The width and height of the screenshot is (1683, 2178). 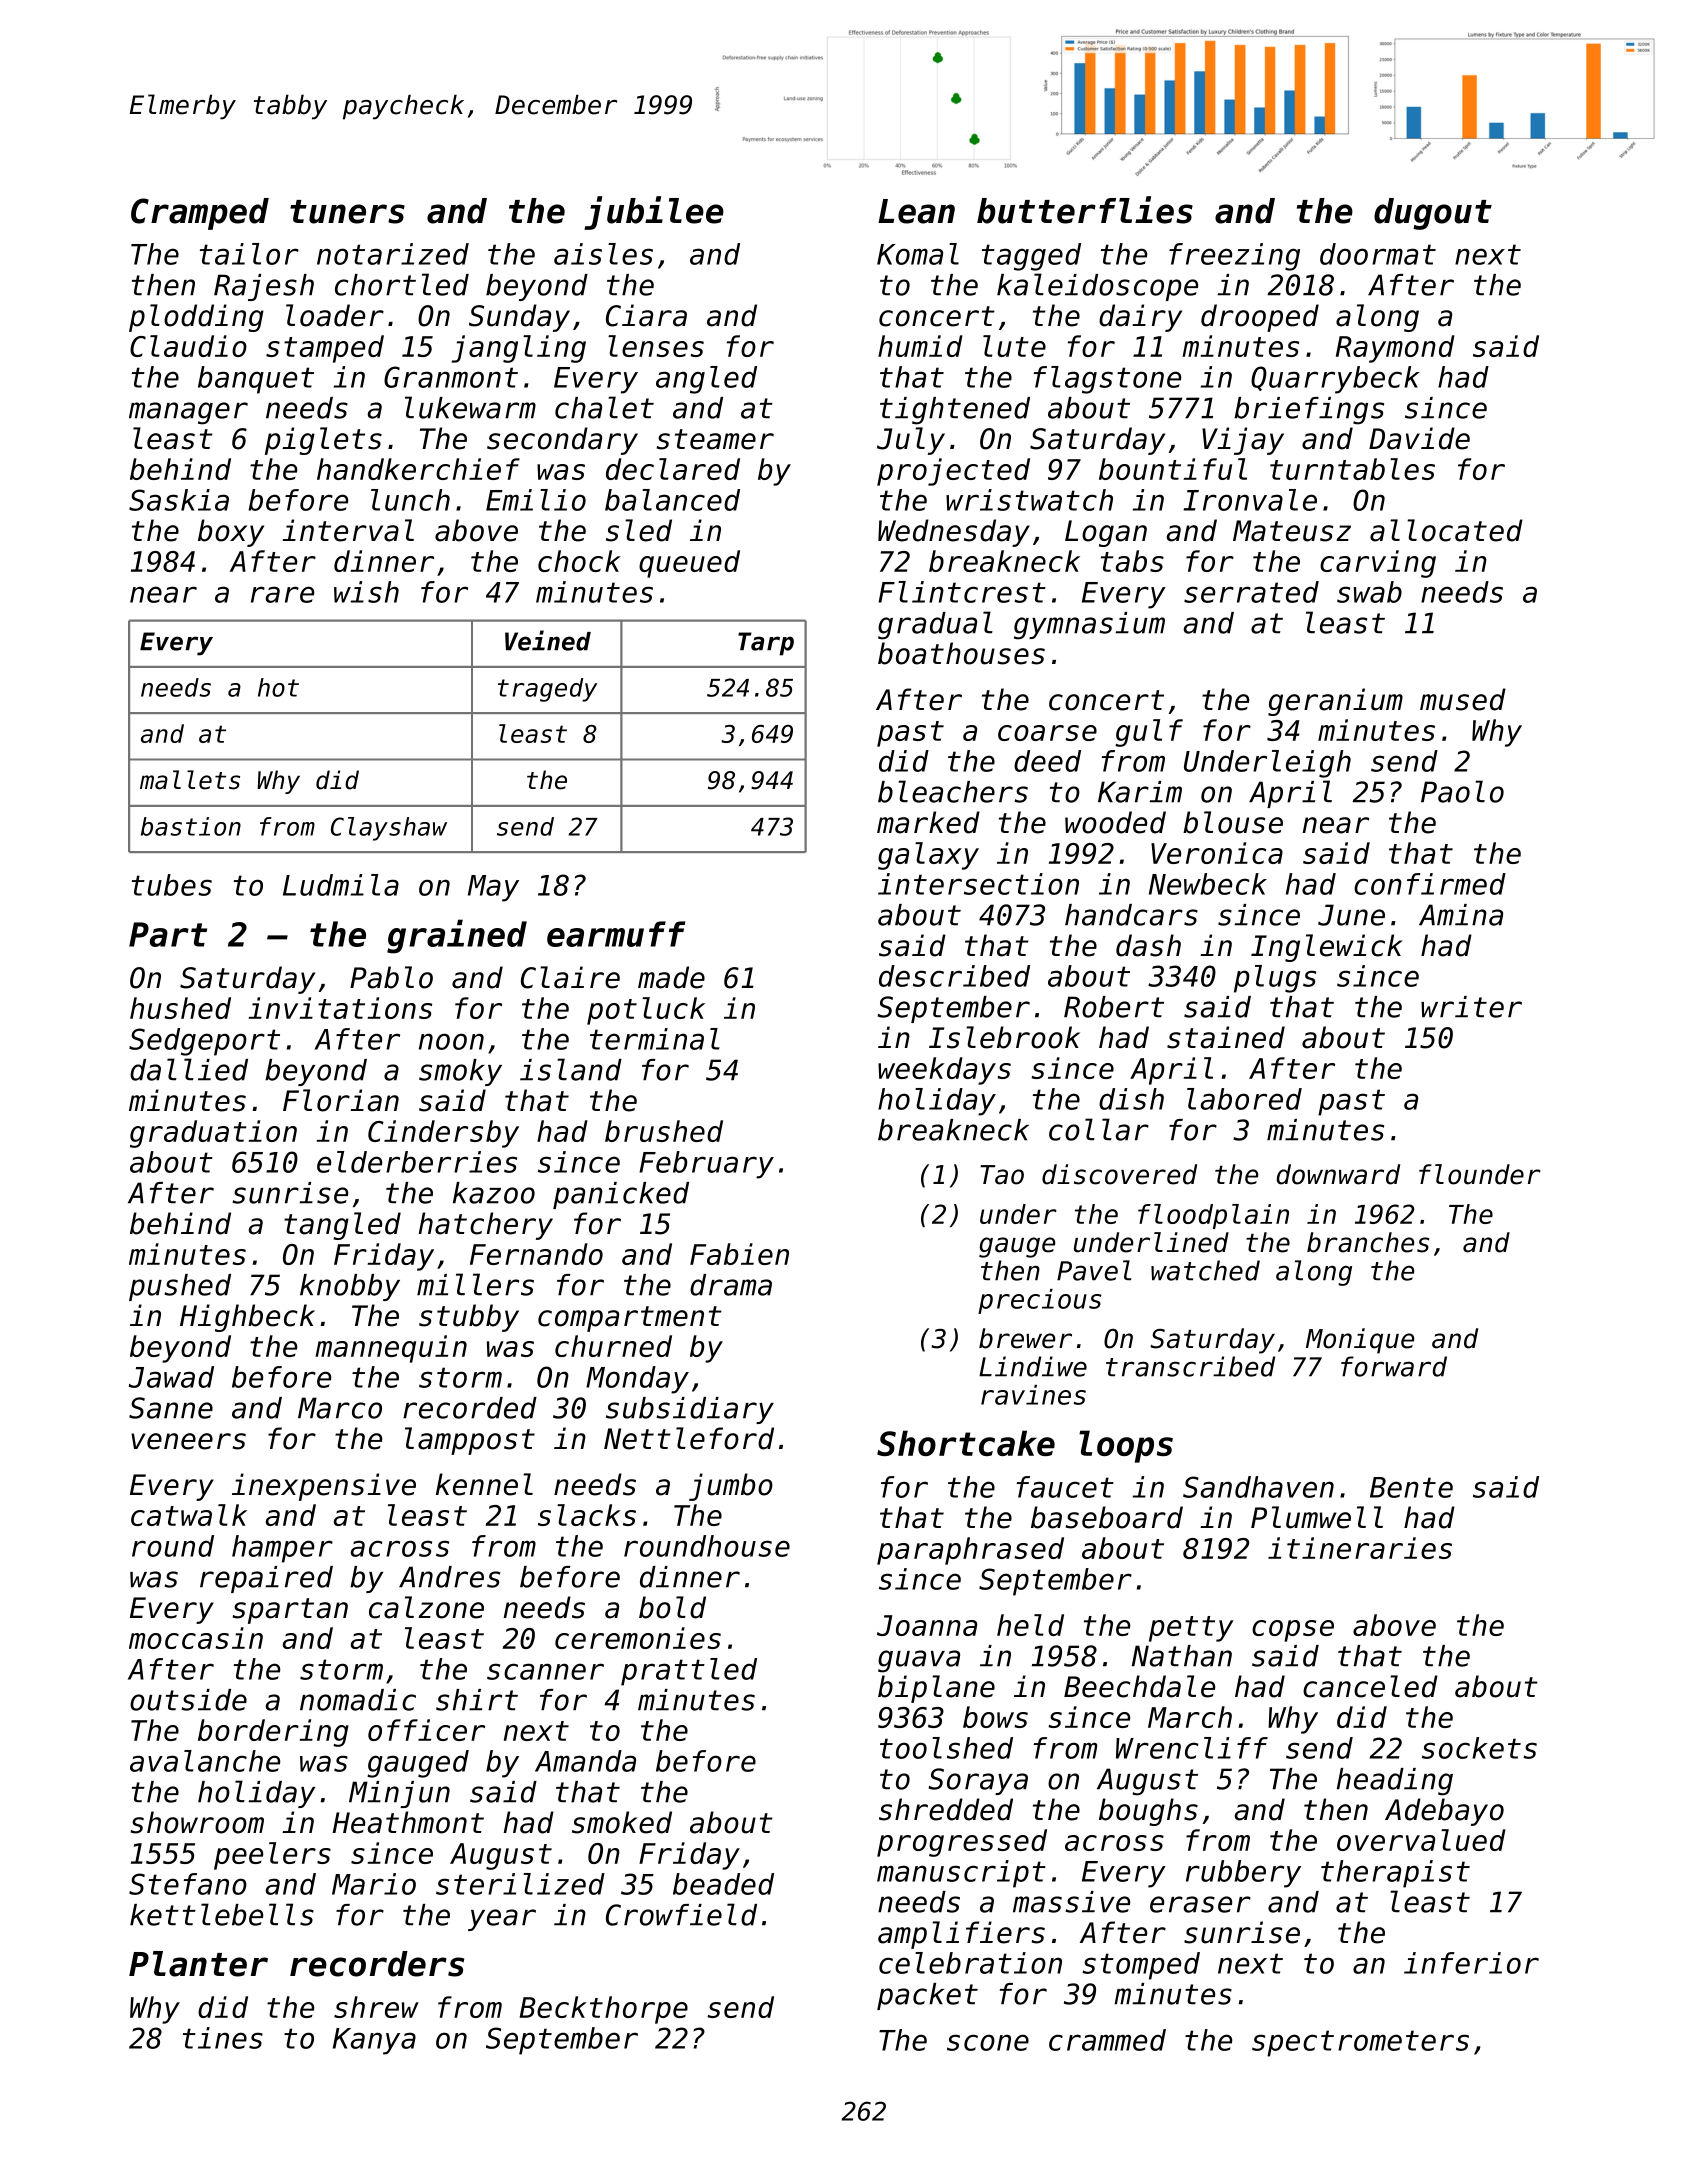 I want to click on marked, so click(x=928, y=822).
